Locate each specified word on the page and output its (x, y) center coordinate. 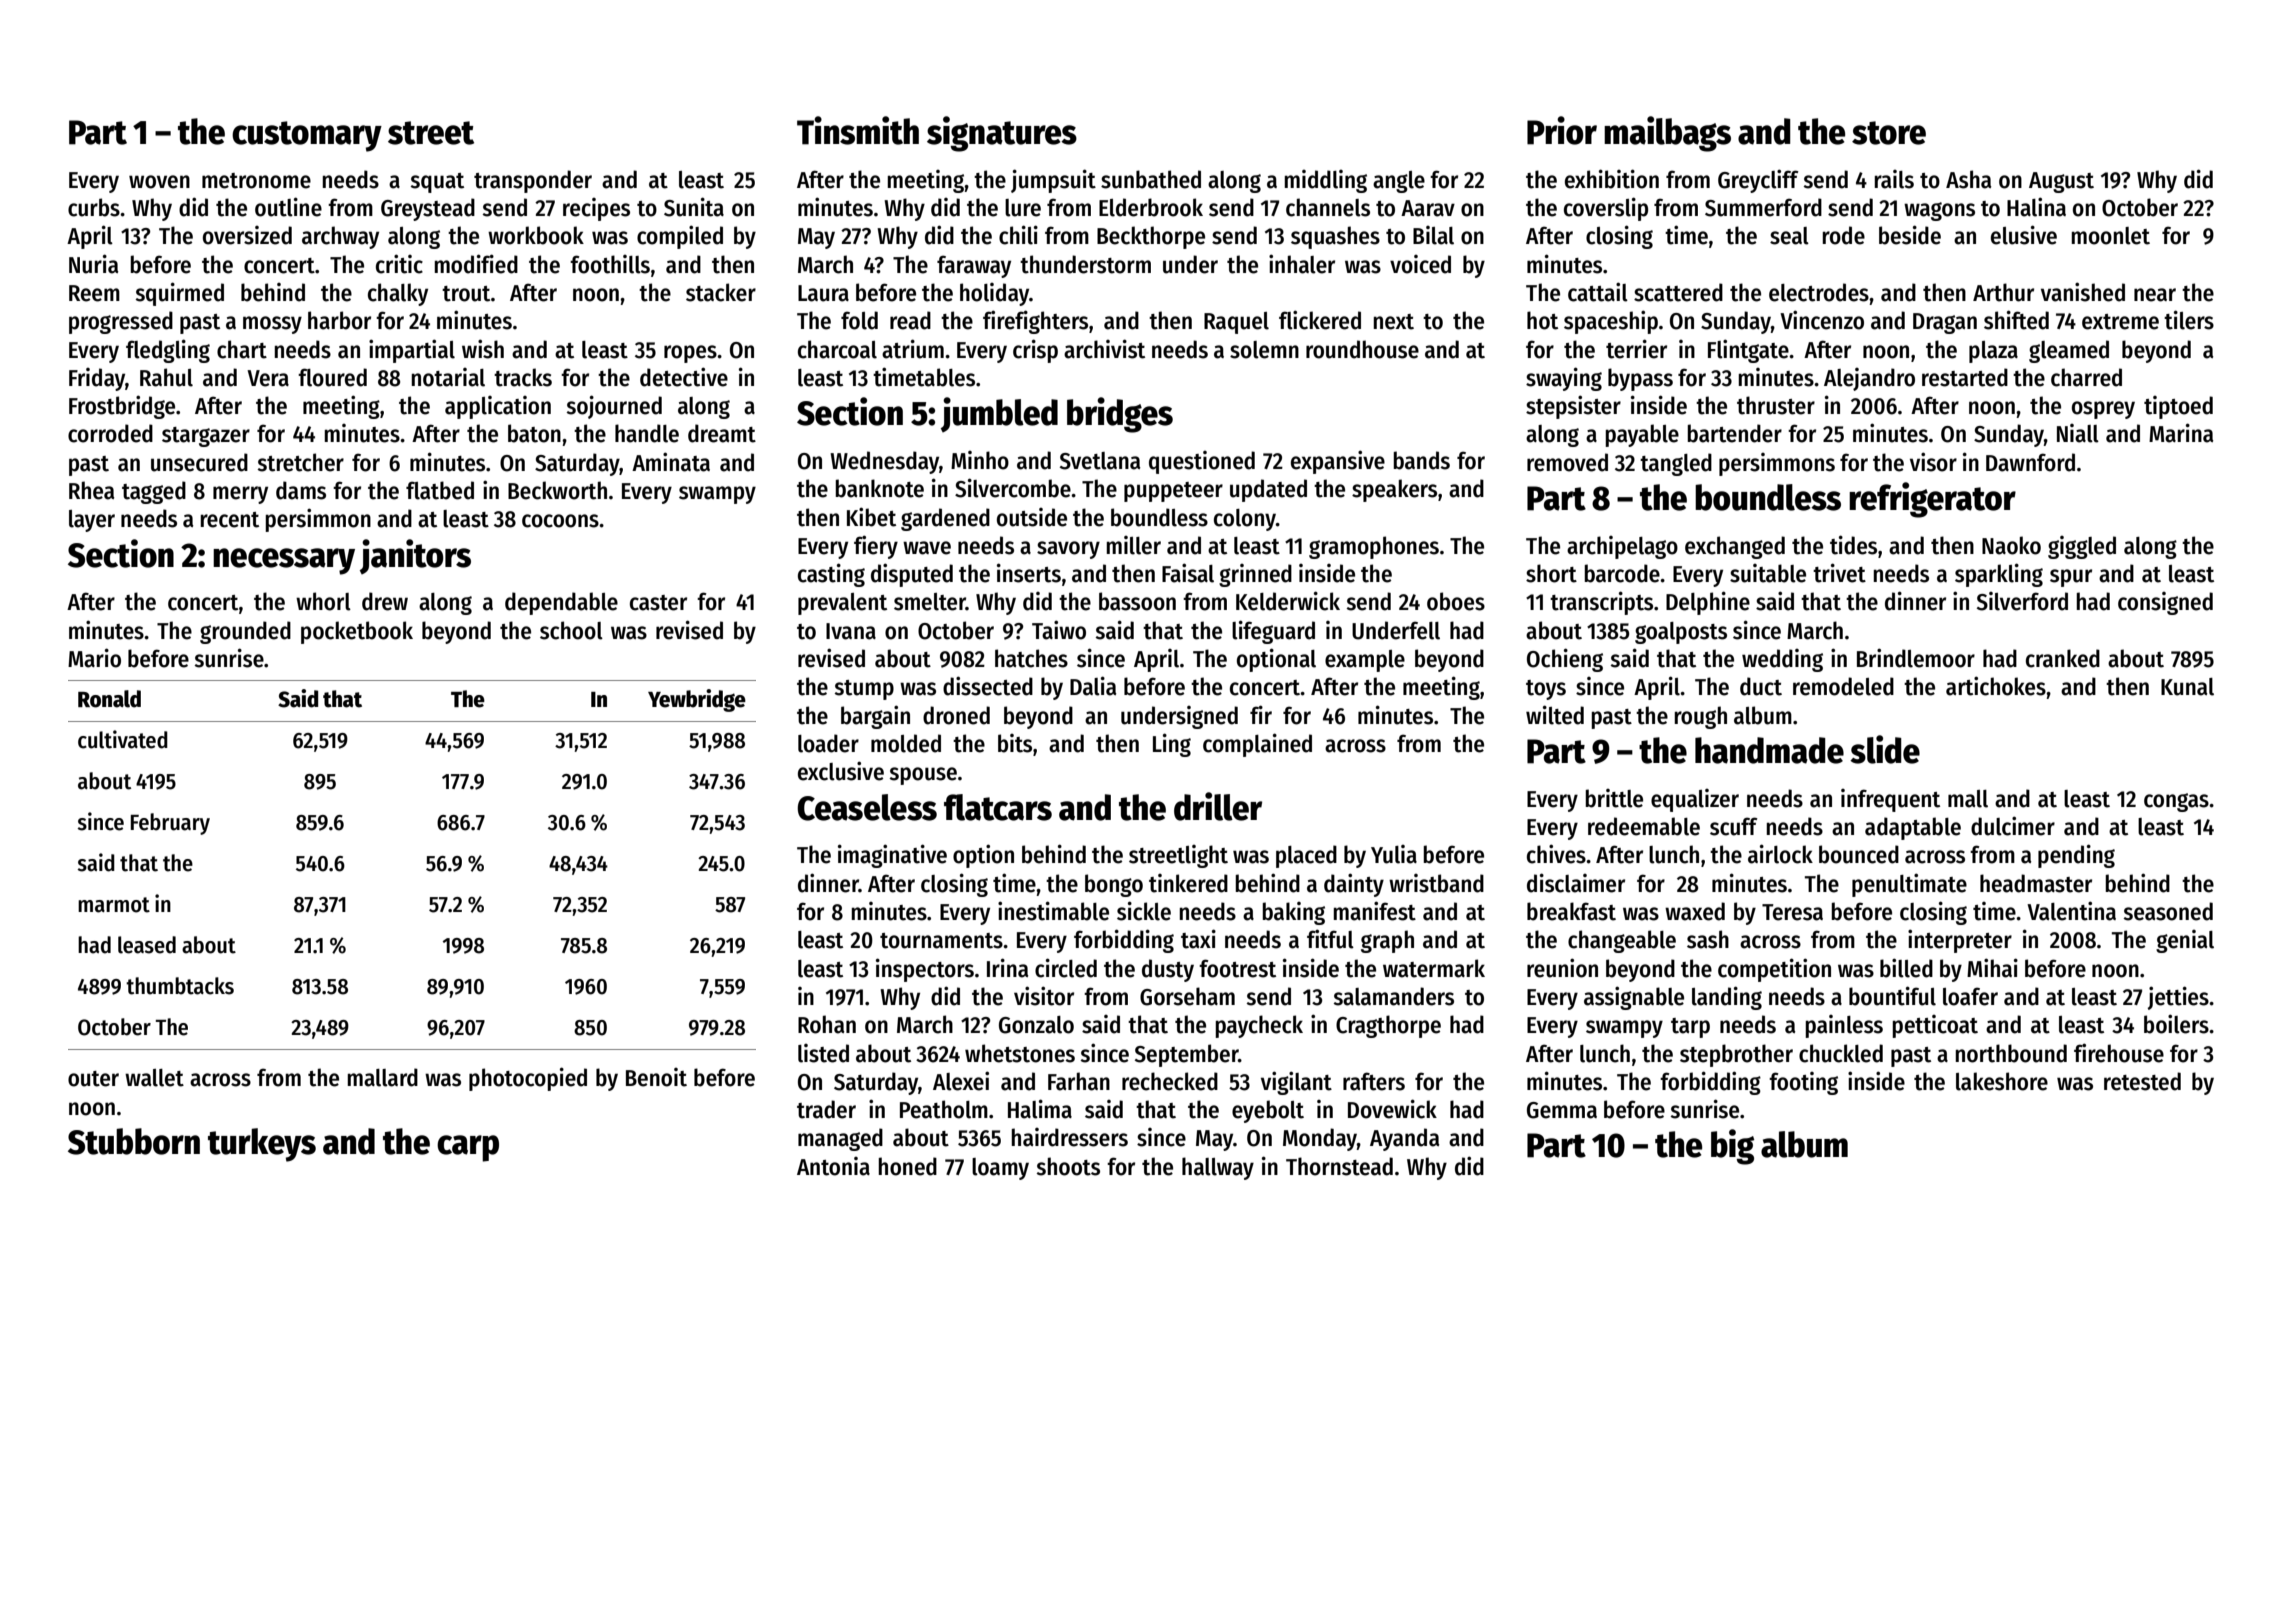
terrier (1636, 349)
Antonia (833, 1166)
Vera (268, 378)
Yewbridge (697, 700)
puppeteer (1173, 492)
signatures (1002, 134)
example (1365, 661)
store (1889, 133)
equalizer (1695, 800)
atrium (913, 349)
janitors (415, 556)
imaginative (892, 856)
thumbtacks (180, 986)
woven (159, 182)
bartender (1734, 433)
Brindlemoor (1916, 658)
